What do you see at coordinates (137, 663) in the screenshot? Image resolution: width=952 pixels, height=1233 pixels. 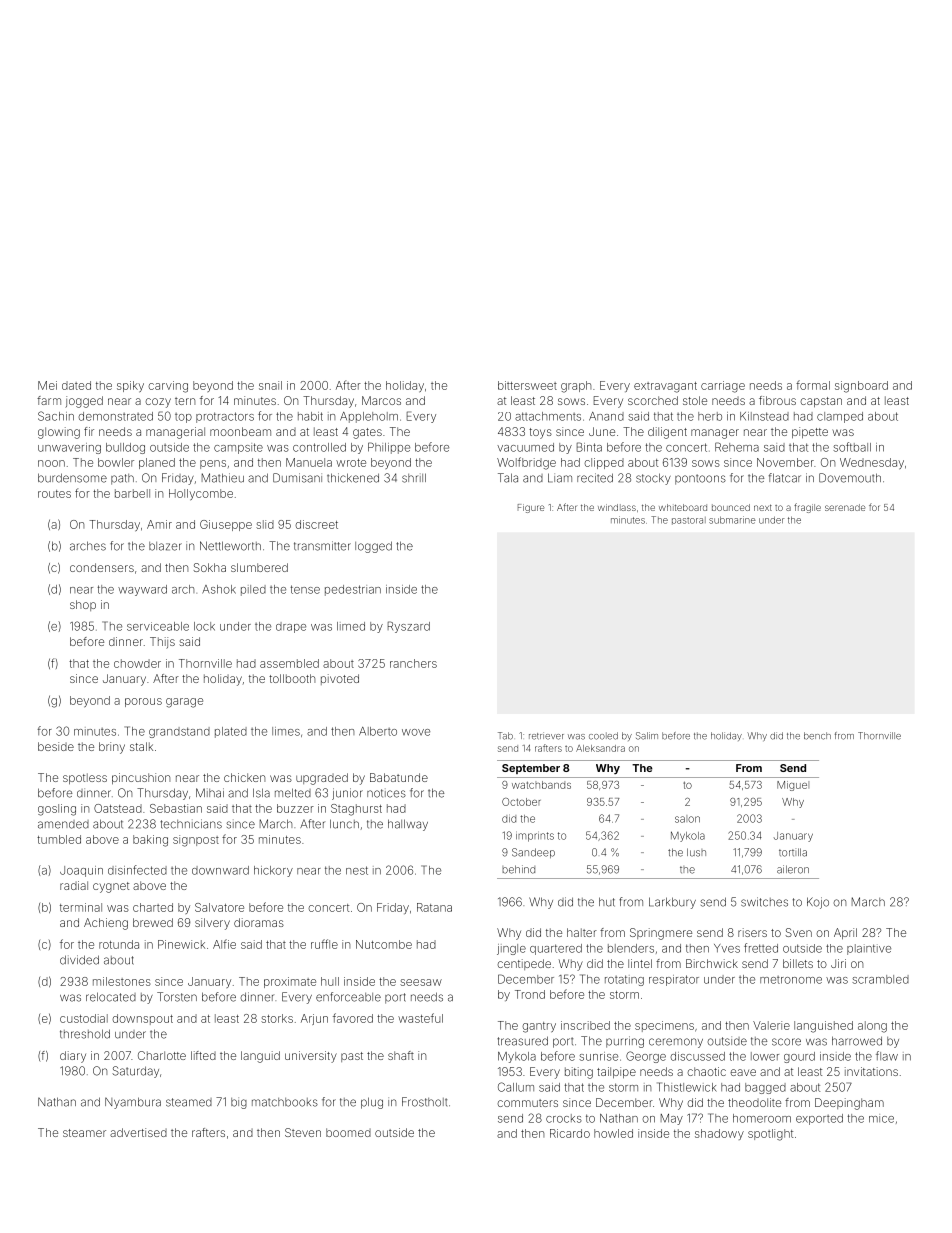 I see `chowder` at bounding box center [137, 663].
